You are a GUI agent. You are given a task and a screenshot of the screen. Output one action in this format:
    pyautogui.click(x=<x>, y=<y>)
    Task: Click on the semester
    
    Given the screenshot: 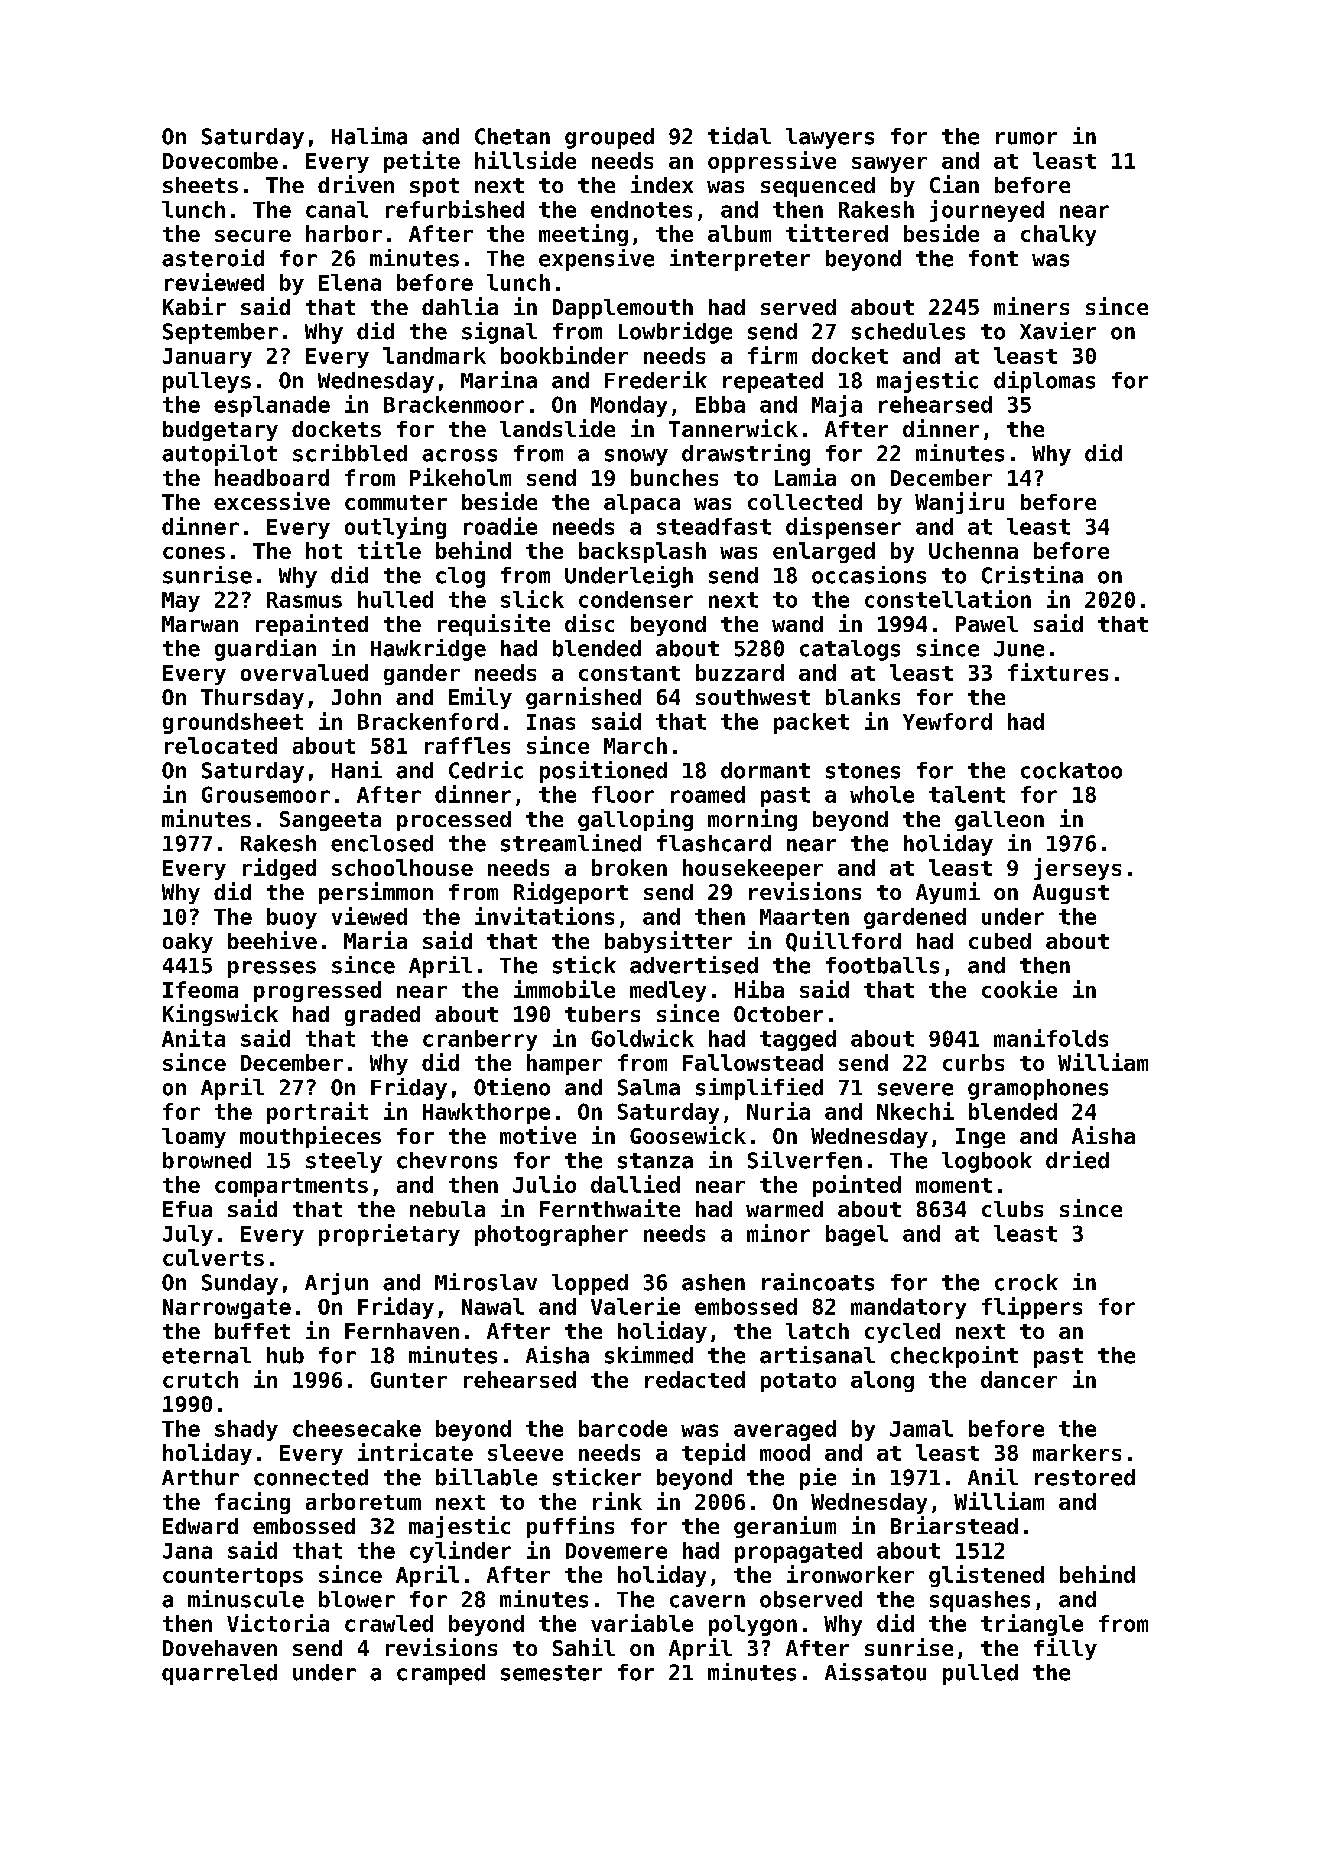 What is the action you would take?
    pyautogui.click(x=551, y=1673)
